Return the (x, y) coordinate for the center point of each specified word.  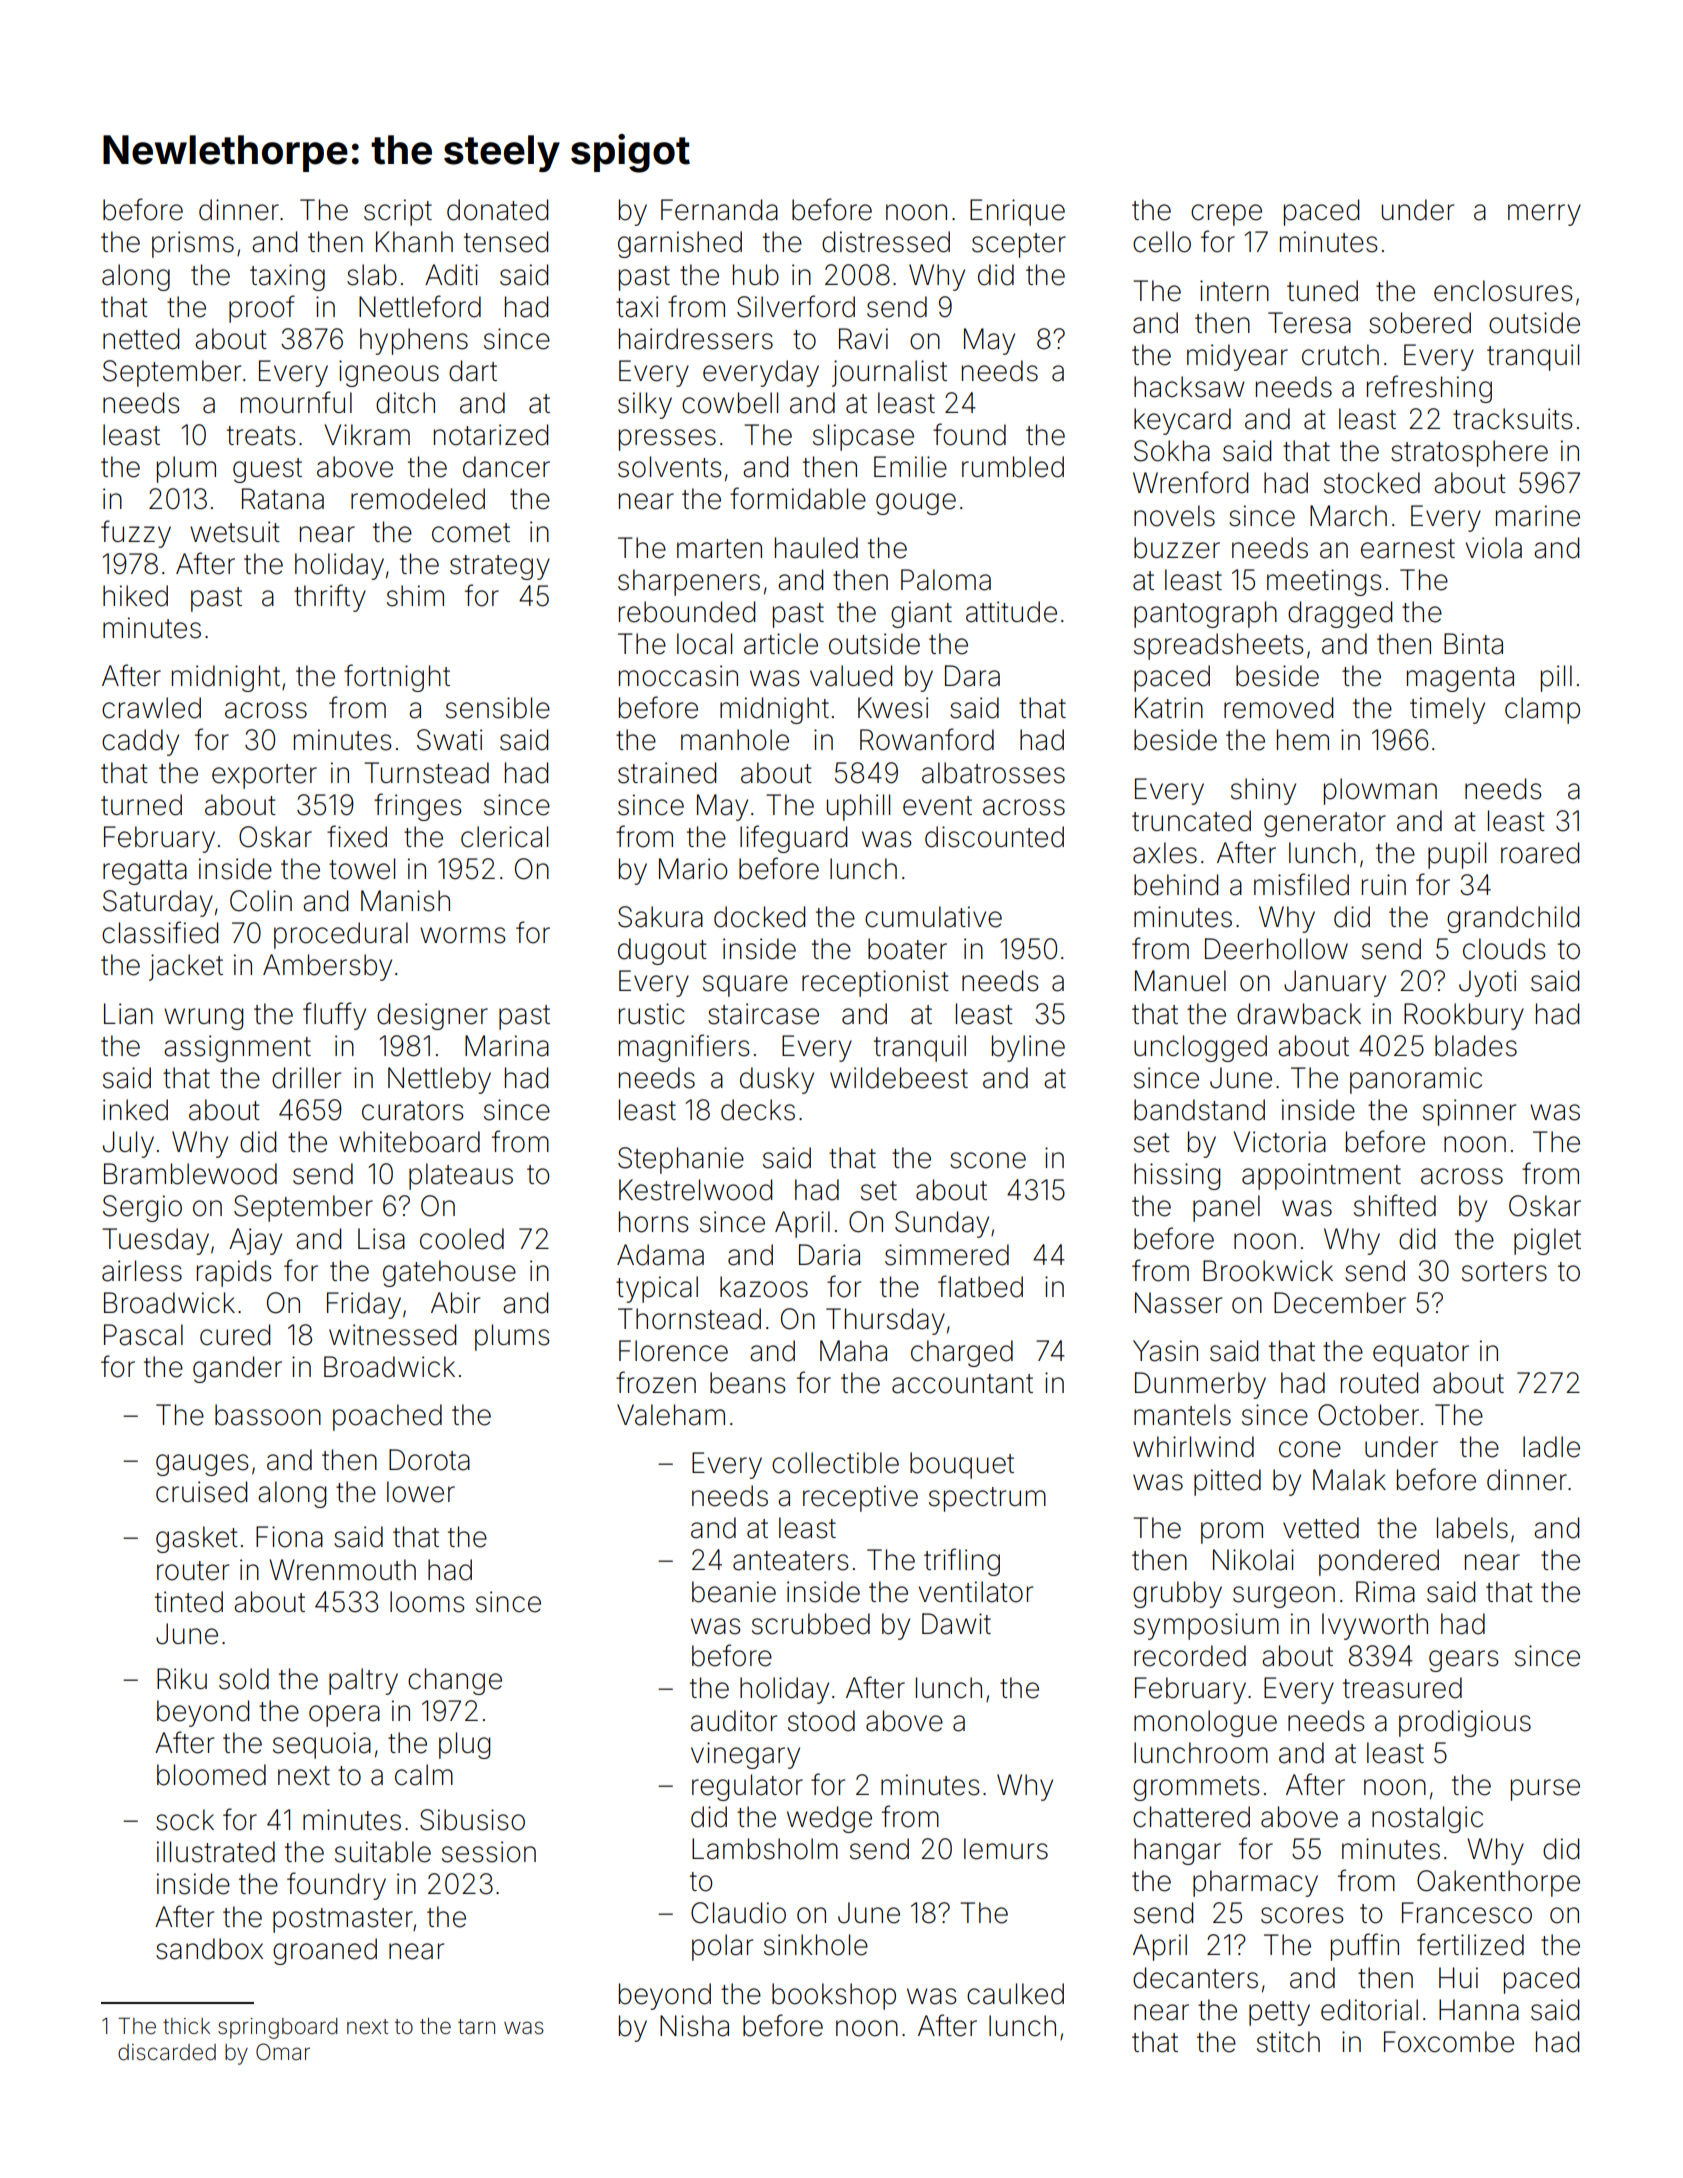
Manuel (1180, 981)
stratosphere (1469, 453)
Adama (660, 1255)
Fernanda (719, 210)
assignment (237, 1048)
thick (186, 2026)
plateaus (461, 1176)
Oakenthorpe (1498, 1883)
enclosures (1503, 291)
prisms (193, 244)
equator (1421, 1354)
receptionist (875, 983)
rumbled (1013, 467)
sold (244, 1679)
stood (821, 1721)
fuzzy (136, 534)
